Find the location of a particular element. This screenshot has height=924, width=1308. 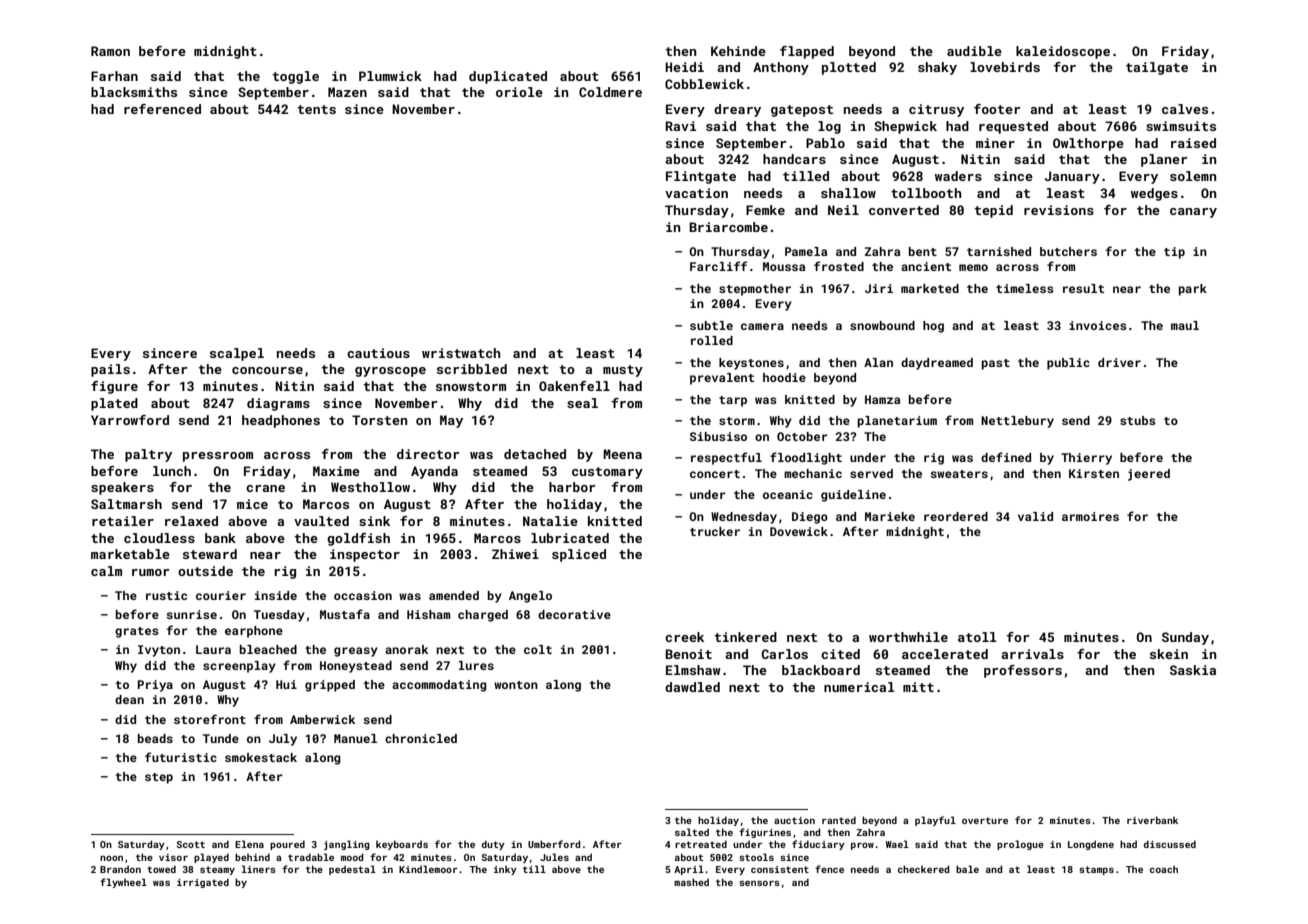

flywheel is located at coordinates (123, 883).
